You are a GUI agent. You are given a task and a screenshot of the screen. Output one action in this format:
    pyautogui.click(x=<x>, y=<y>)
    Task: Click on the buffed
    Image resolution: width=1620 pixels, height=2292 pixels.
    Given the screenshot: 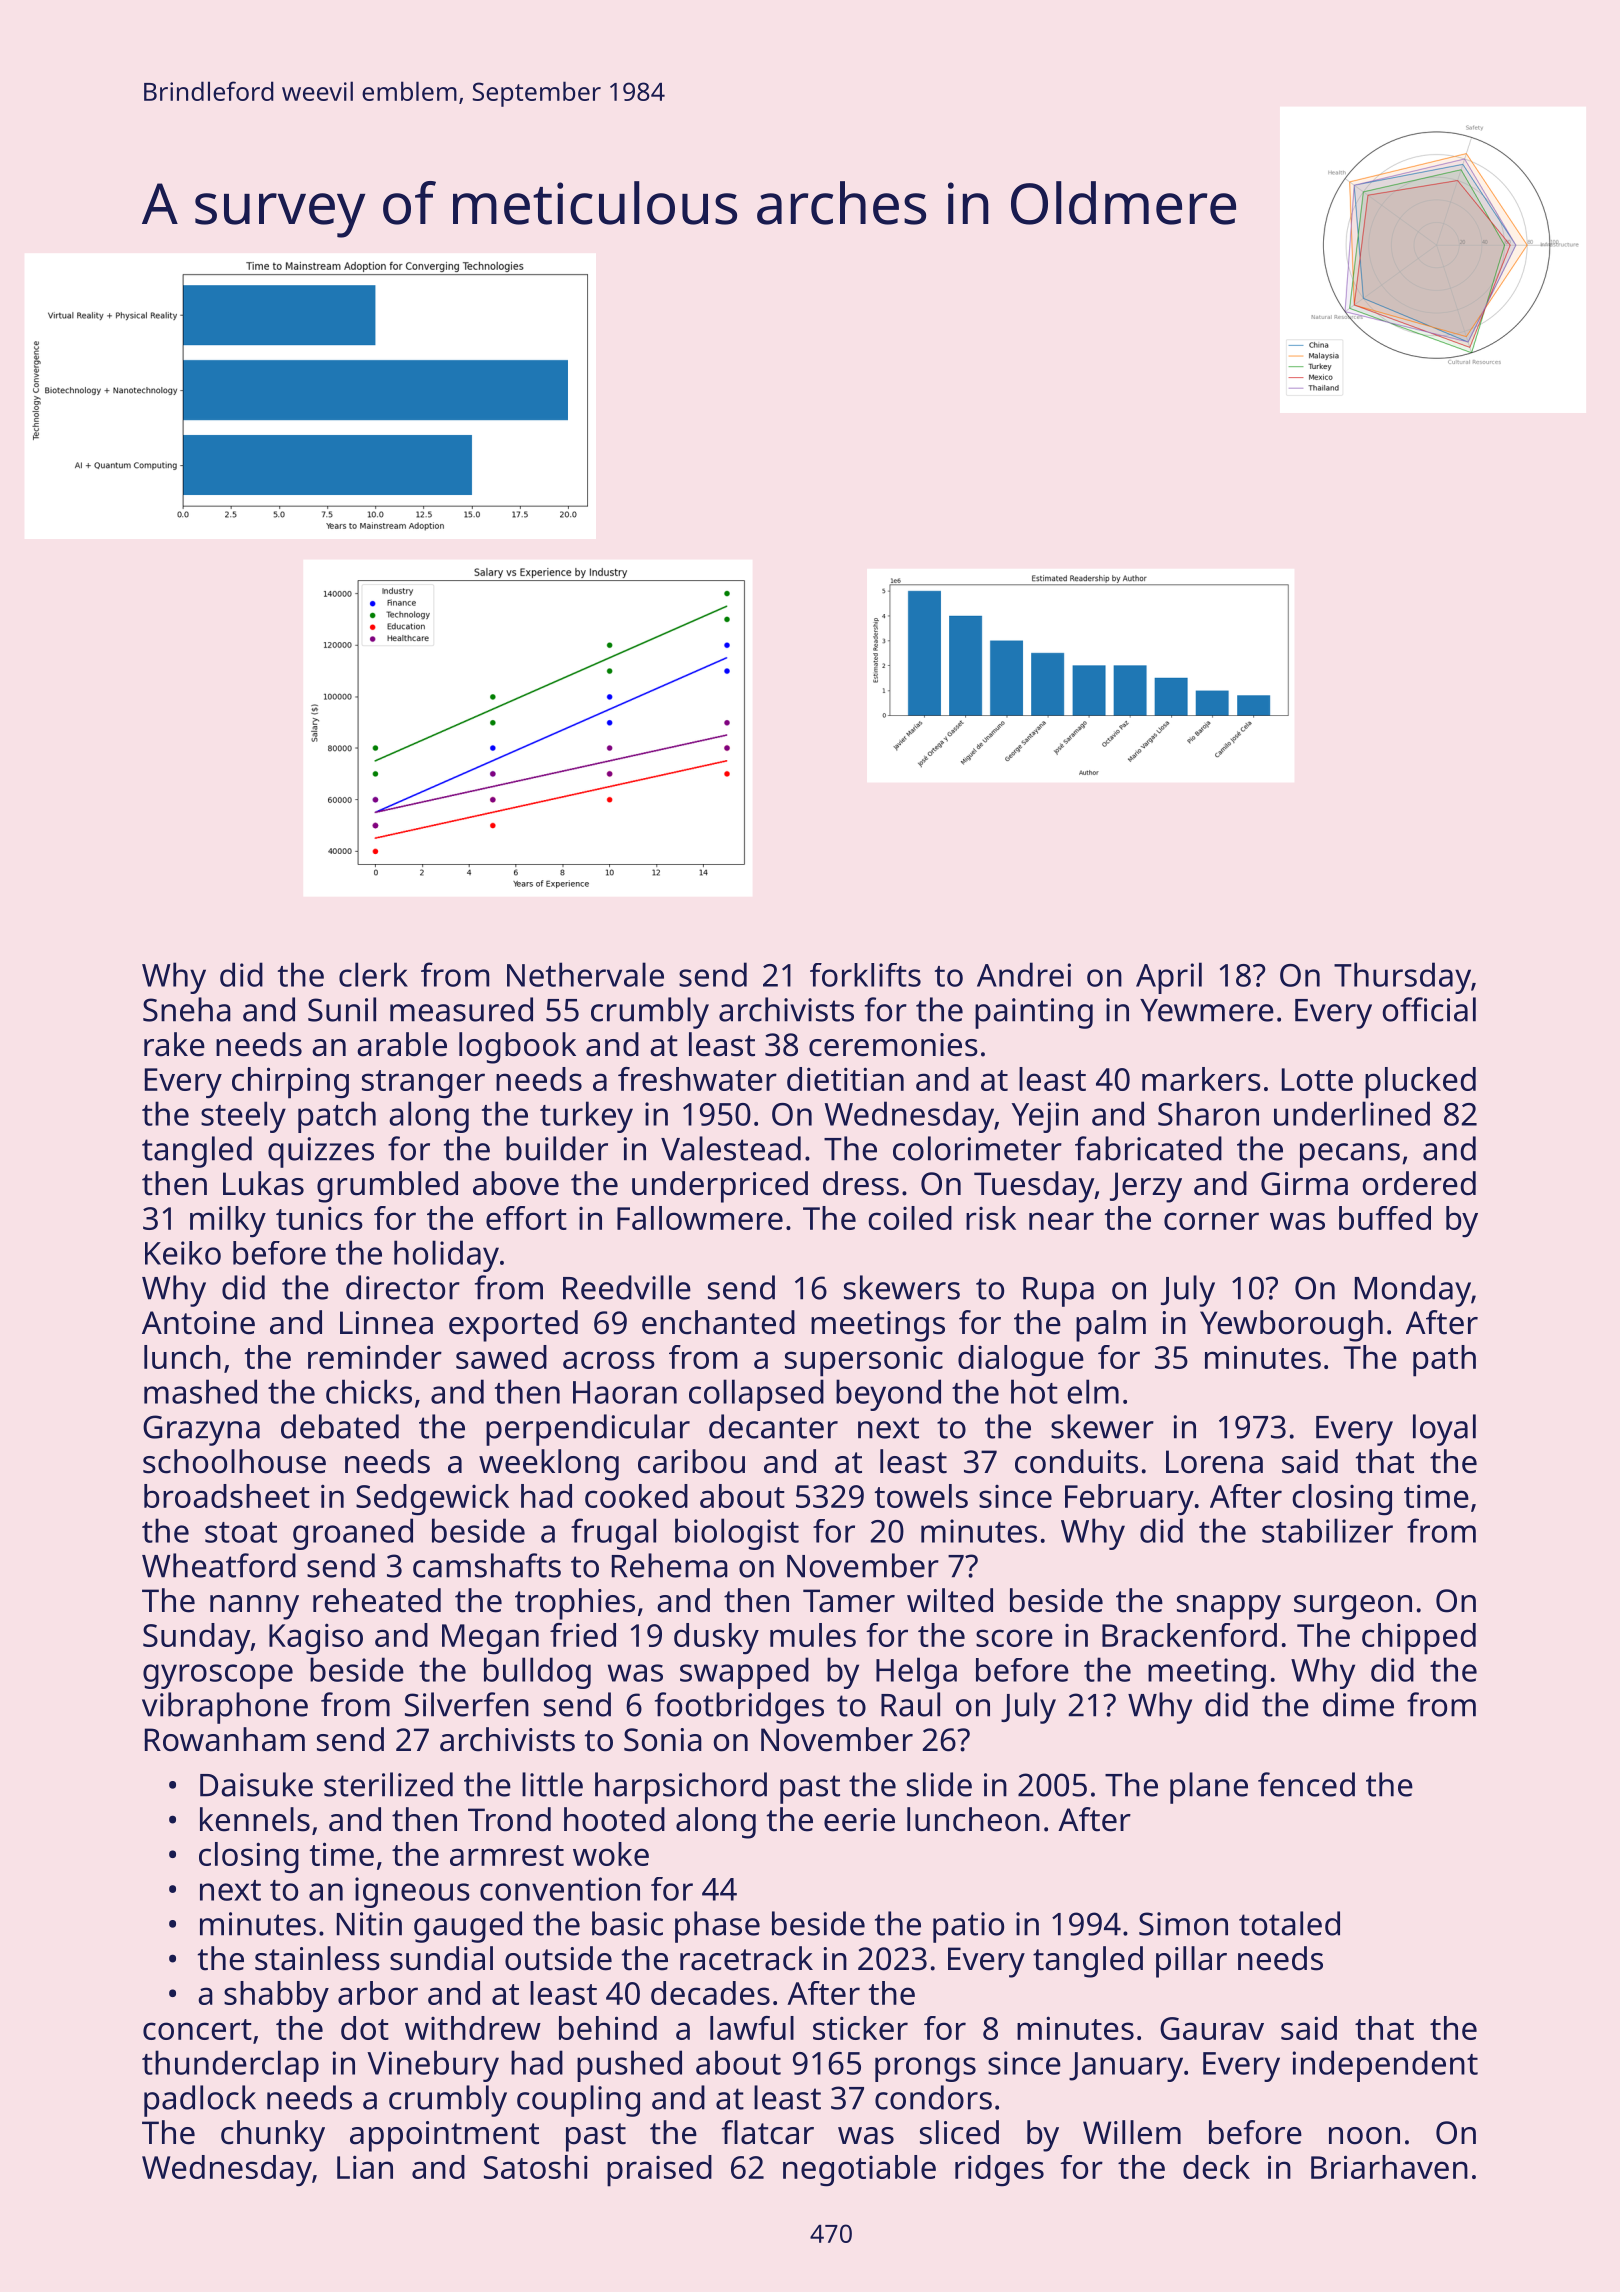 What is the action you would take?
    pyautogui.click(x=1385, y=1218)
